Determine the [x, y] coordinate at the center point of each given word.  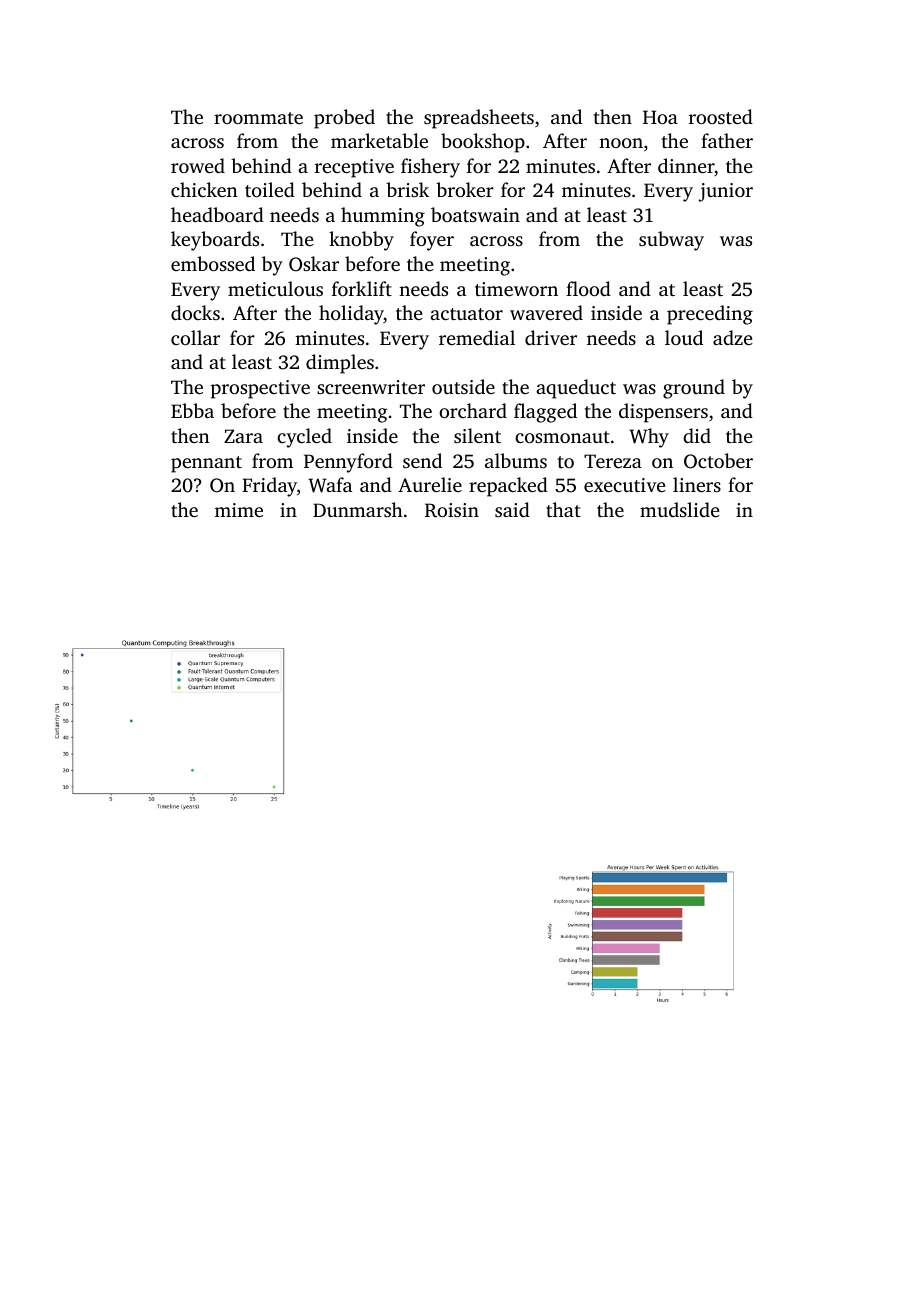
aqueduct [576, 389]
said [512, 509]
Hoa [660, 117]
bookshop [483, 143]
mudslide [680, 509]
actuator [466, 314]
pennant [206, 464]
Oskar [314, 264]
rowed [198, 165]
